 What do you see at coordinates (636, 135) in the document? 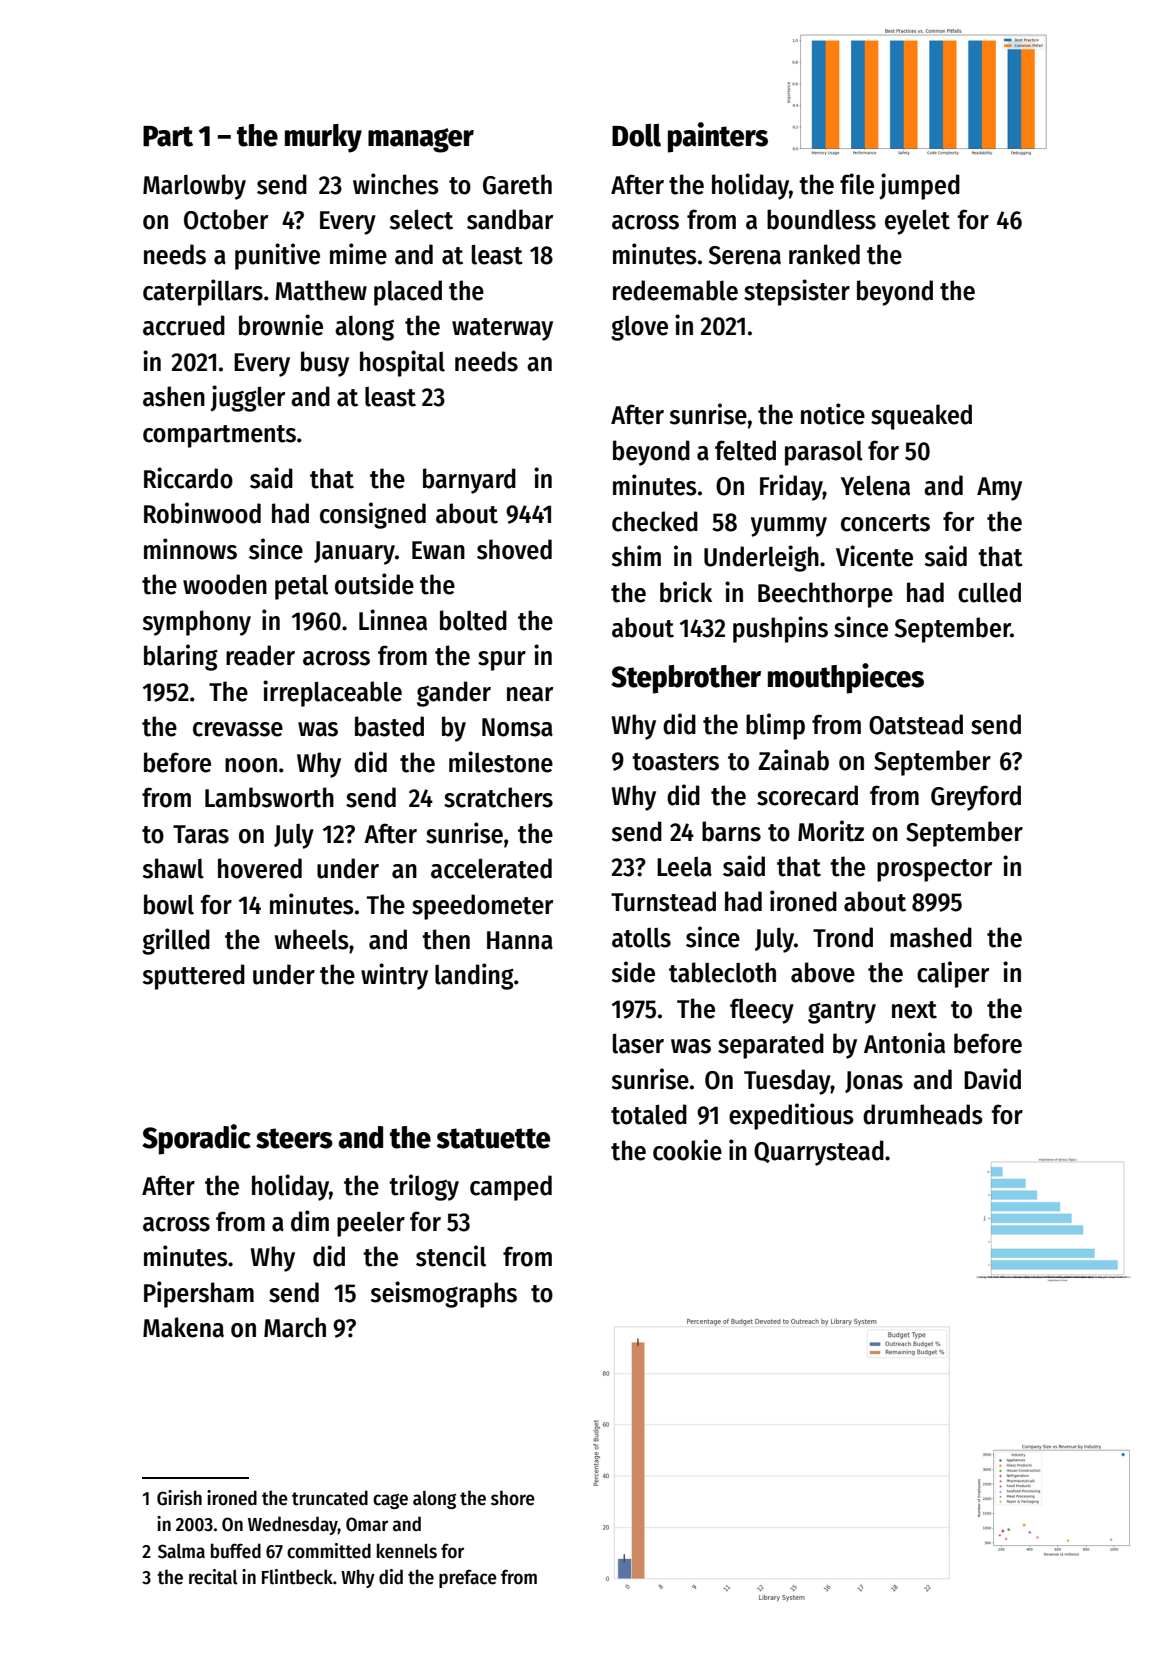
I see `Doll` at bounding box center [636, 135].
